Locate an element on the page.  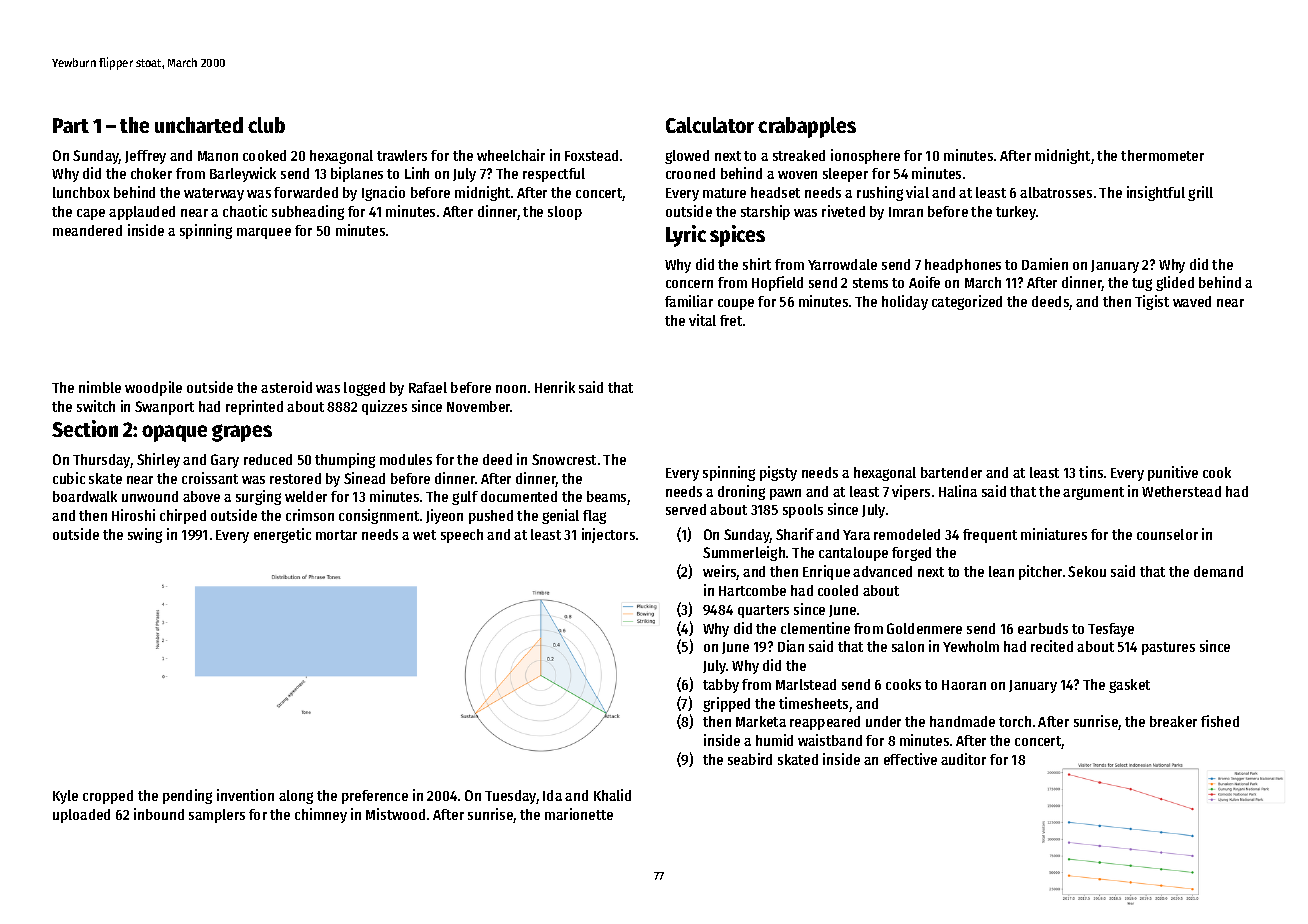
chimney is located at coordinates (321, 815).
